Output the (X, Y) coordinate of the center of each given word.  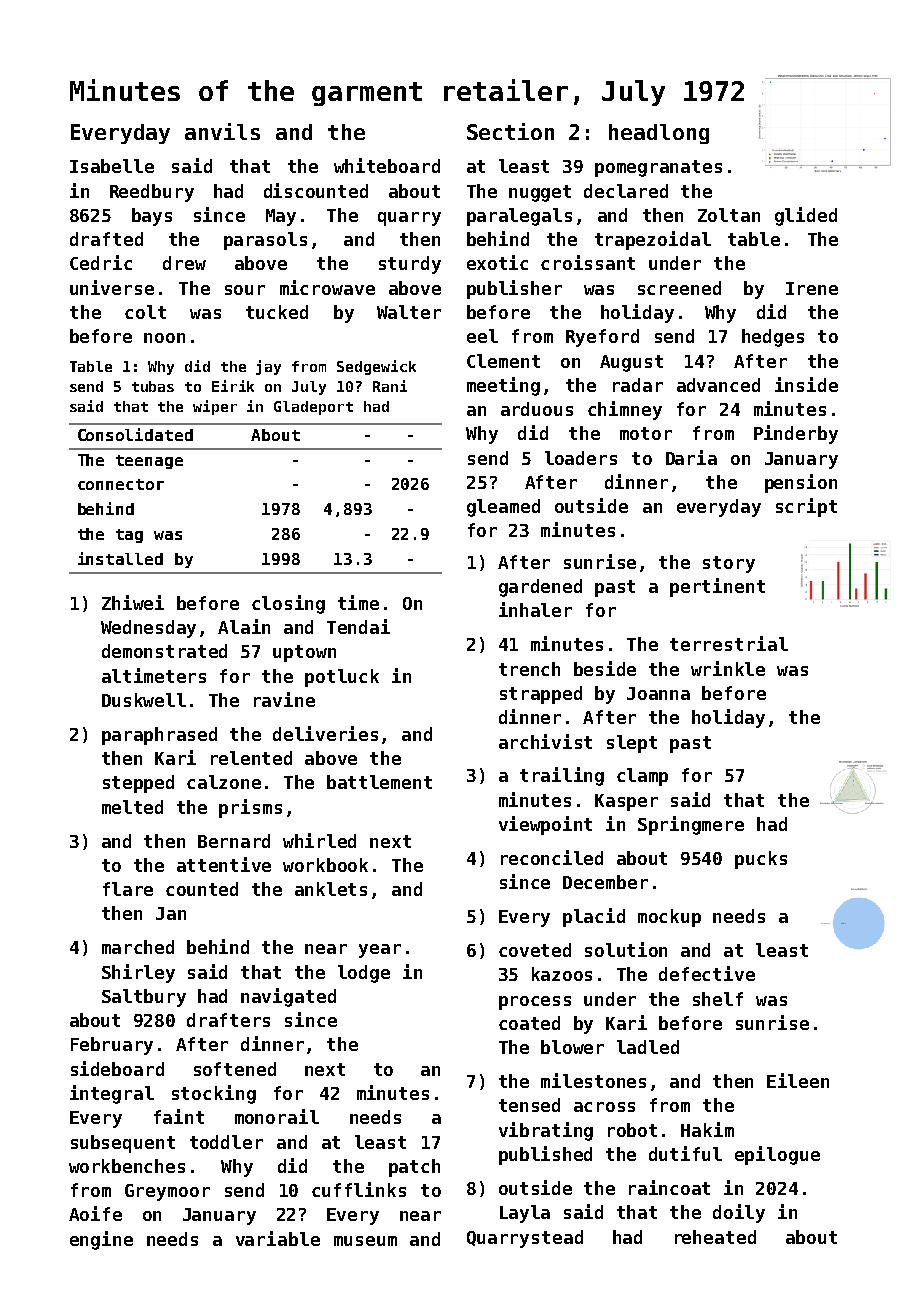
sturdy (410, 265)
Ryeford (602, 338)
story (729, 564)
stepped (138, 784)
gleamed (503, 508)
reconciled (552, 857)
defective (707, 973)
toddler (226, 1142)
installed (120, 558)
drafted (106, 239)
